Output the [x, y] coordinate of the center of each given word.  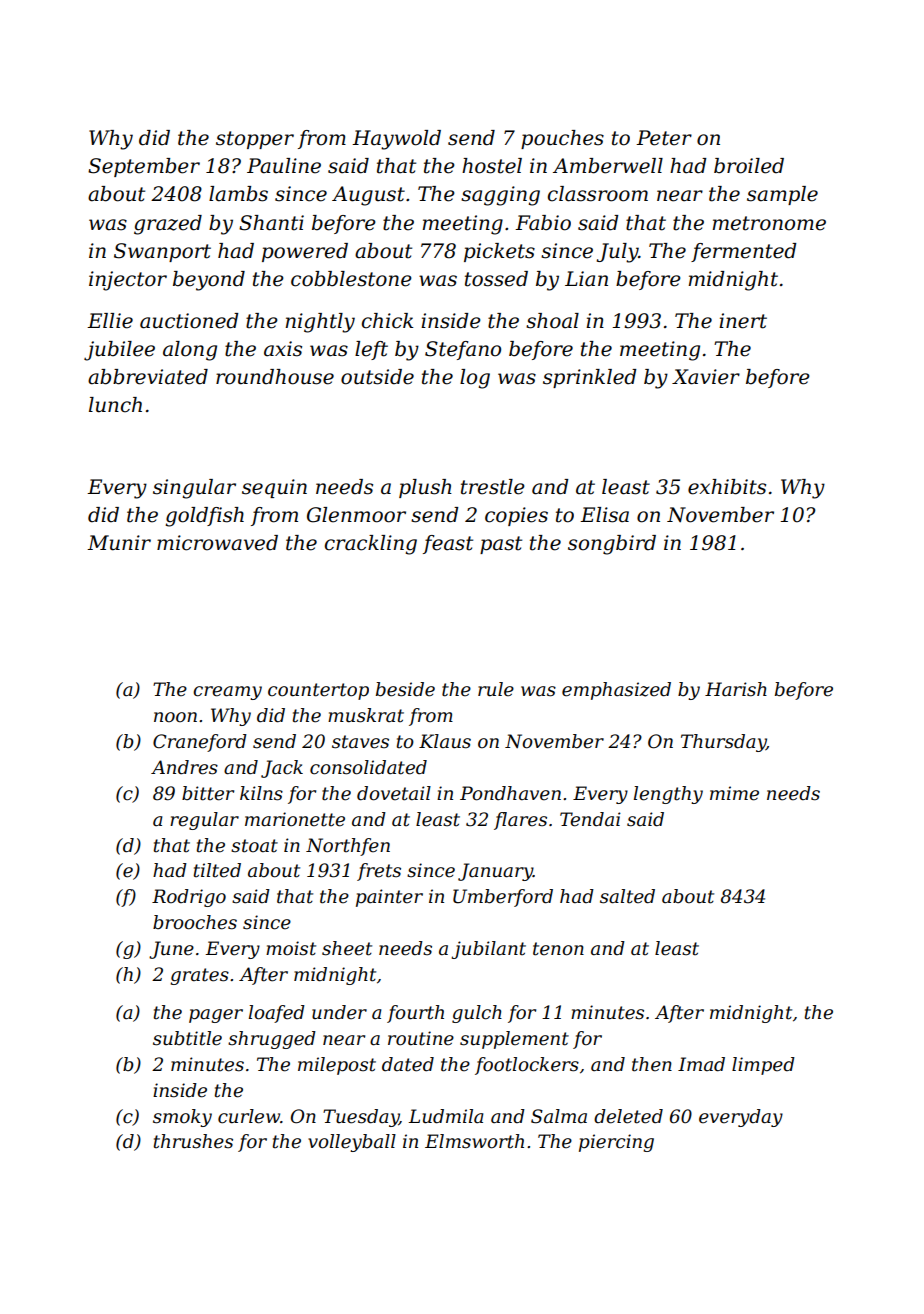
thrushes [193, 1141]
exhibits [727, 487]
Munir [119, 543]
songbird [612, 545]
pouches [562, 139]
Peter [664, 138]
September [144, 167]
